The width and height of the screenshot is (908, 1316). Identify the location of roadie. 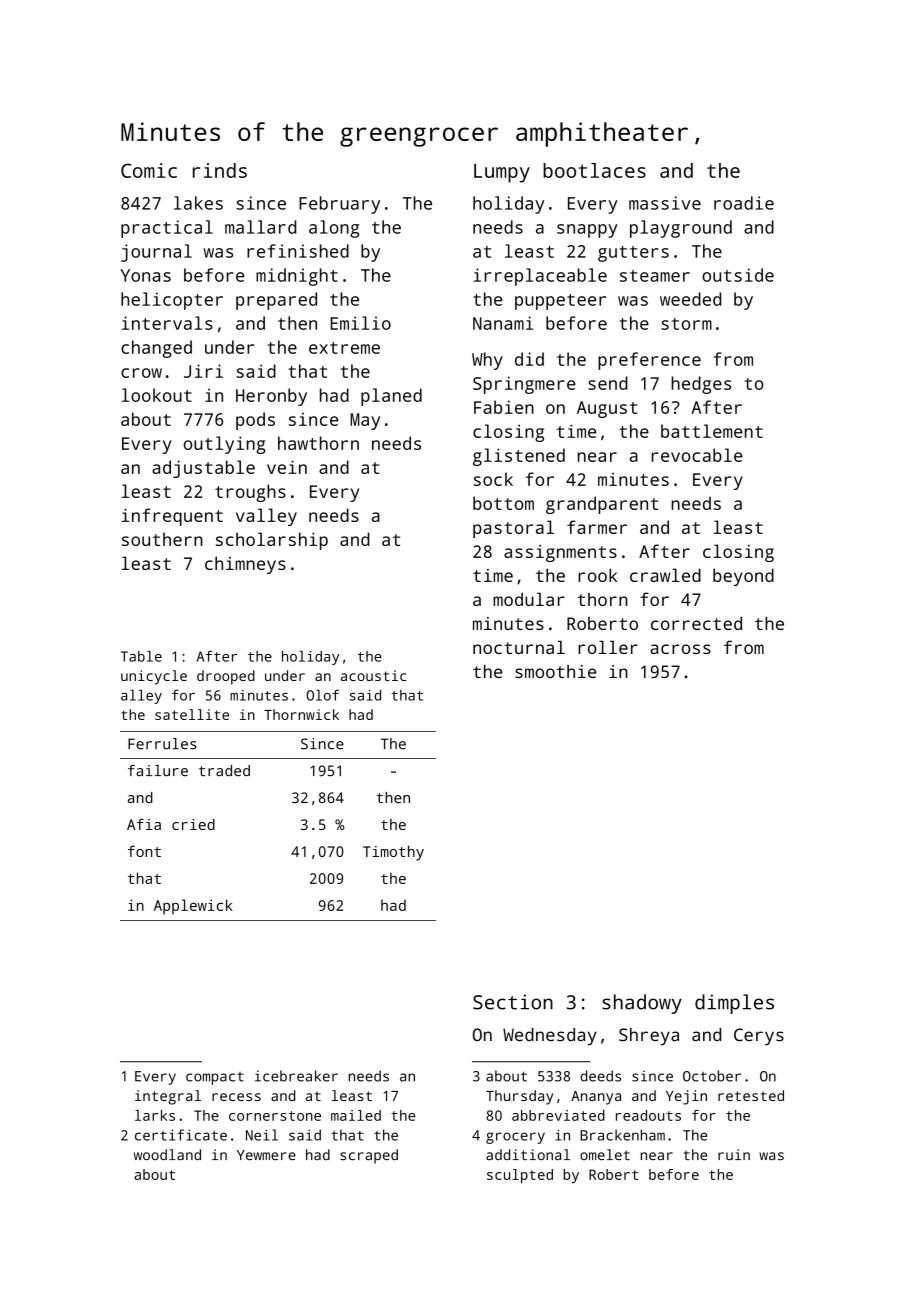
(744, 203).
